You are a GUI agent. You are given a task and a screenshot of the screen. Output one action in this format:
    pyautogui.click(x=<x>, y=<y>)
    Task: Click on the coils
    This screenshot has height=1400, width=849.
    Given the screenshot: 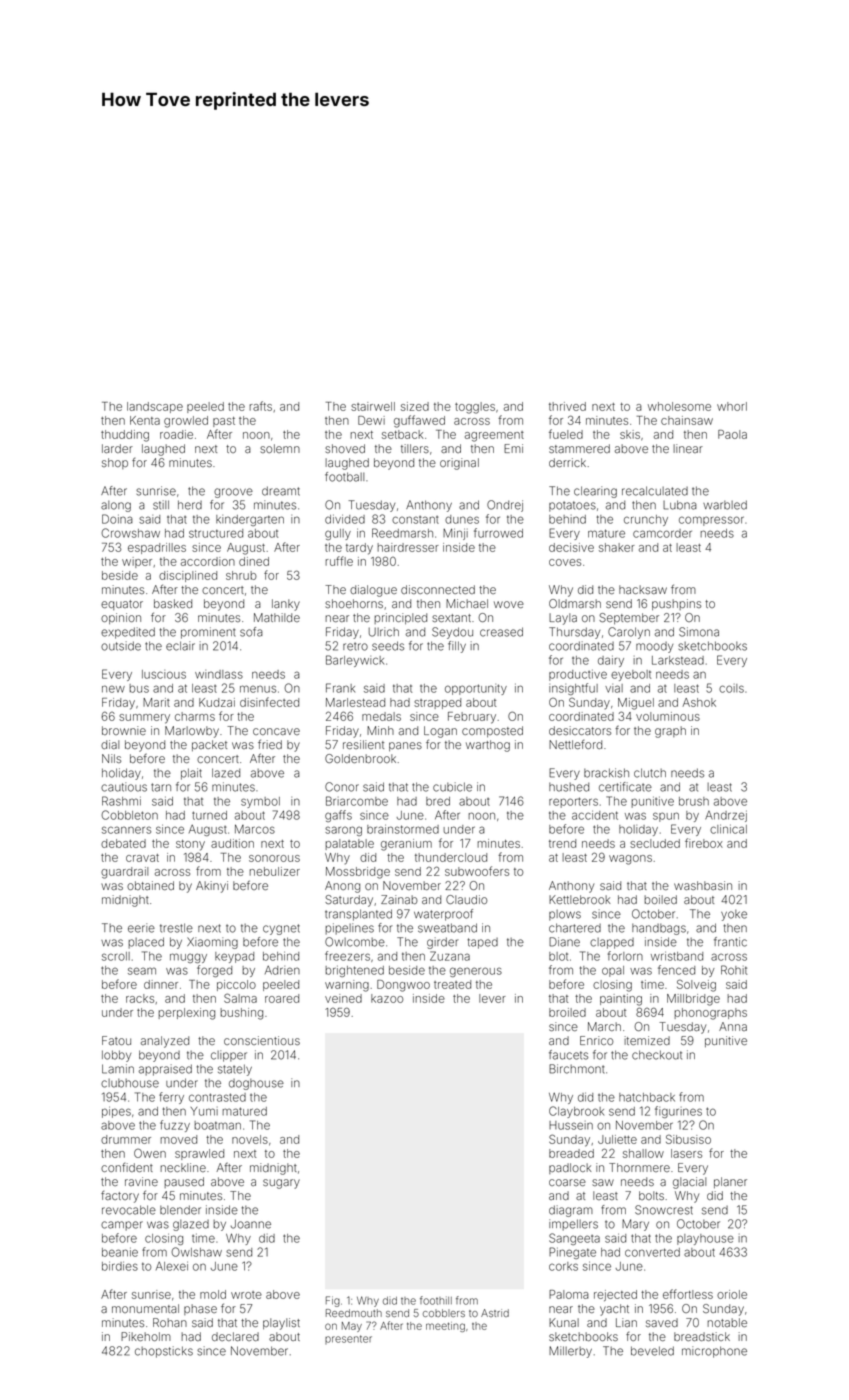 What is the action you would take?
    pyautogui.click(x=731, y=688)
